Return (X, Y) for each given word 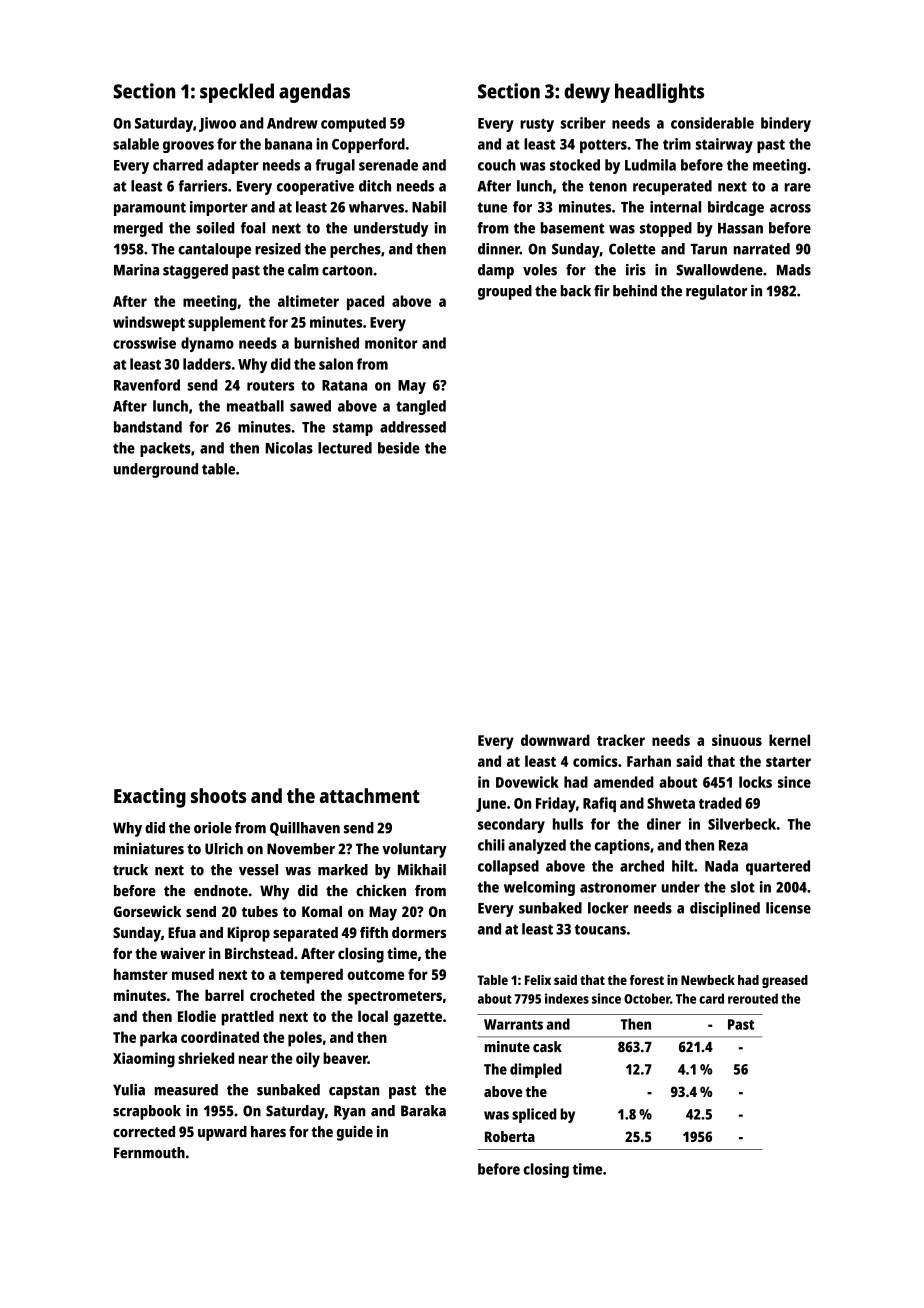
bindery (786, 124)
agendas (314, 93)
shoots (218, 795)
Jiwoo (217, 124)
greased (785, 981)
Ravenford (147, 385)
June (491, 805)
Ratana (344, 385)
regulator (716, 292)
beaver (345, 1058)
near (253, 1059)
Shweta (671, 803)
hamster (141, 974)
